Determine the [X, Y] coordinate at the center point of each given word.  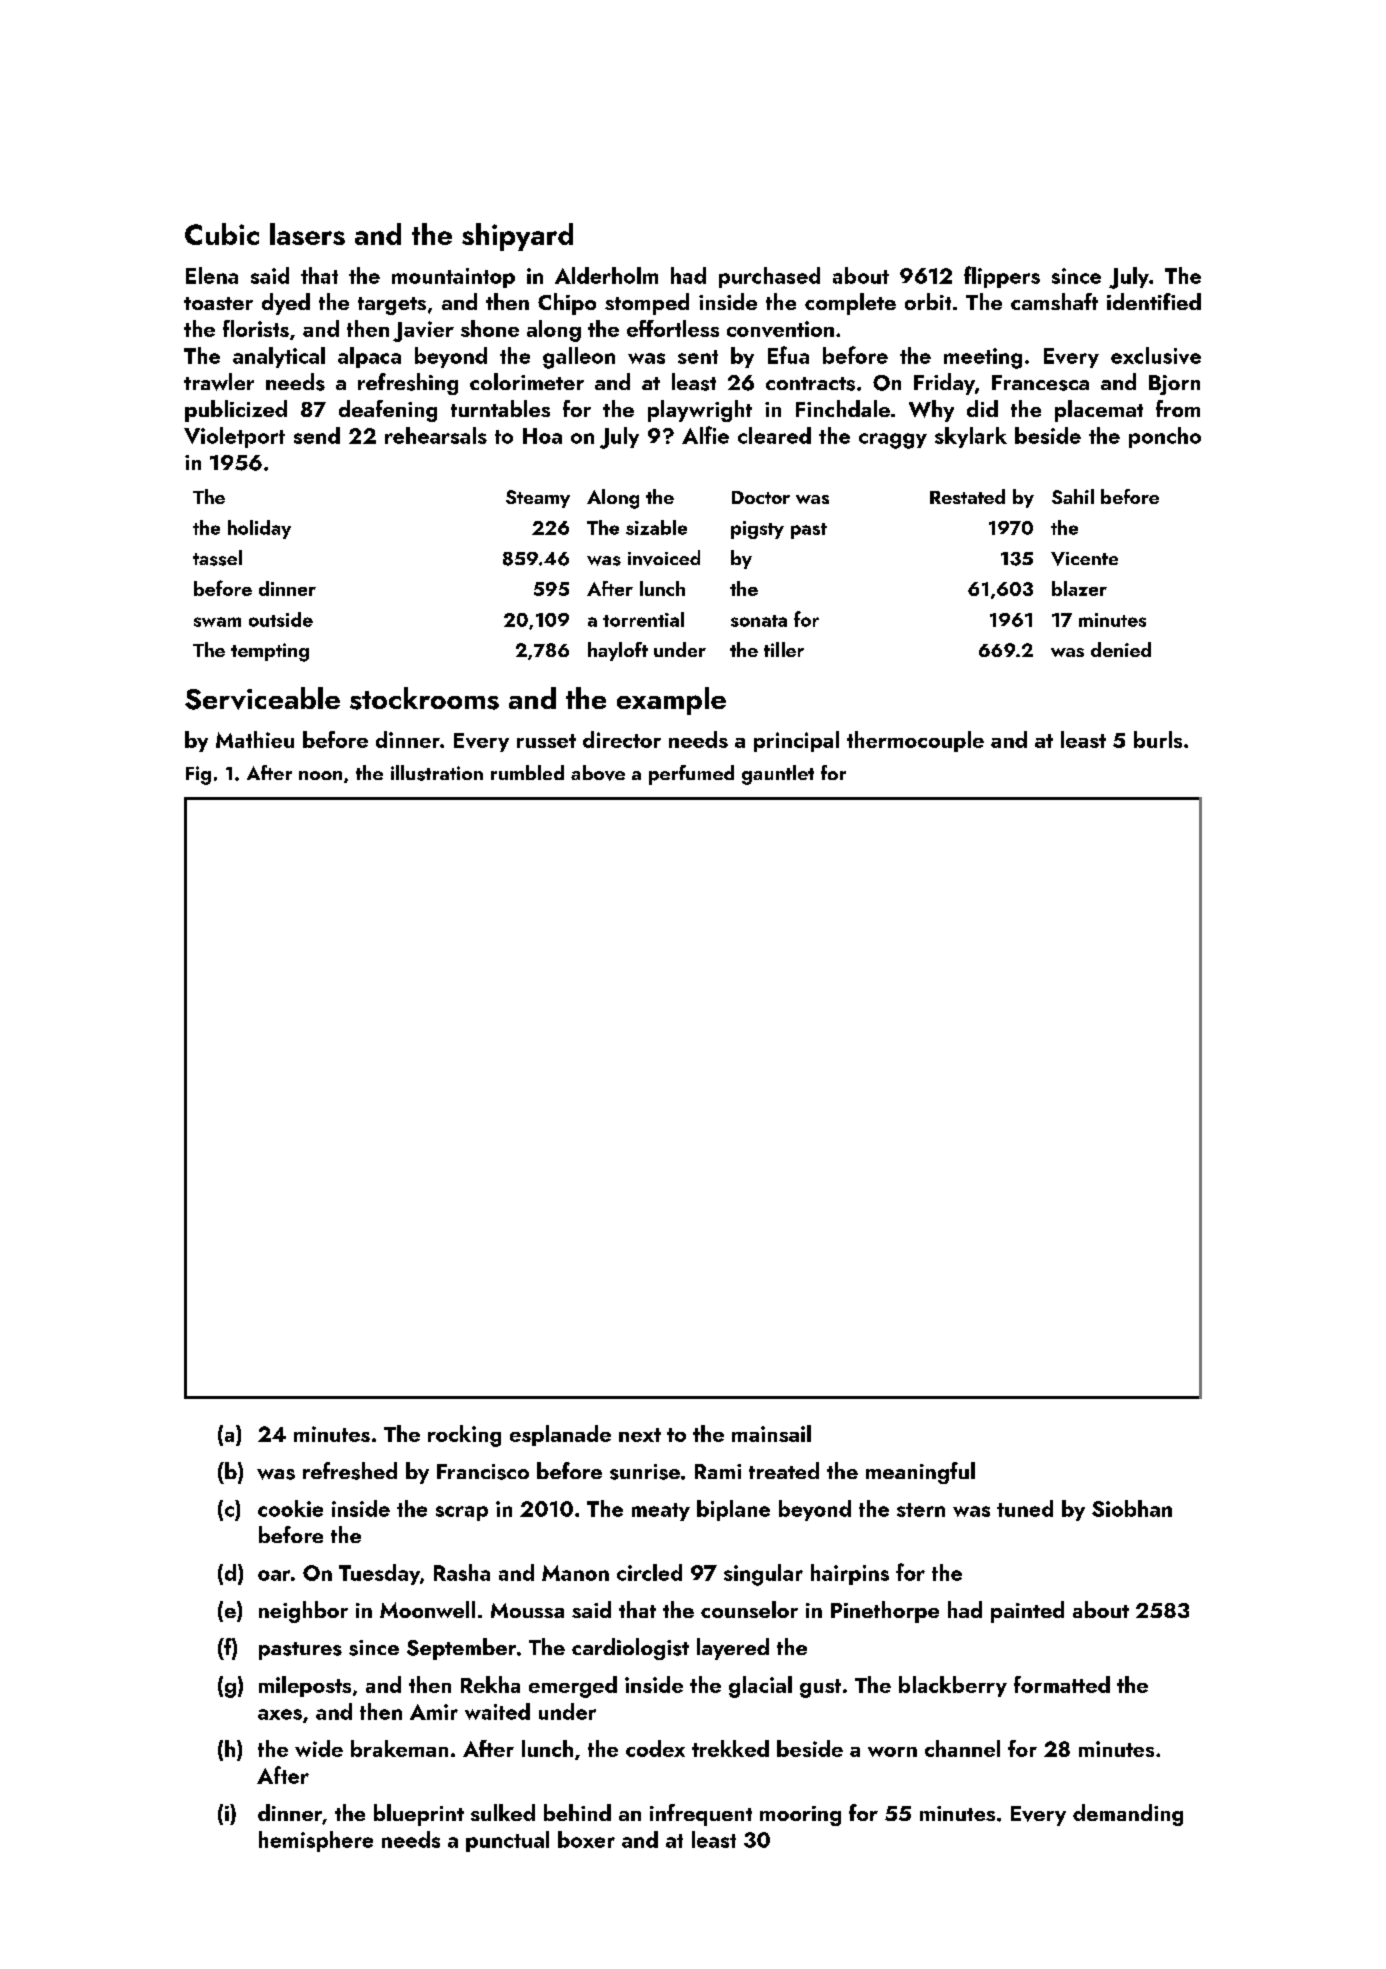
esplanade [560, 1435]
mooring [800, 1816]
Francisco [483, 1472]
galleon [579, 358]
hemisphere [316, 1841]
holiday [259, 529]
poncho [1165, 437]
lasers [307, 234]
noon [320, 775]
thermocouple [915, 741]
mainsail [771, 1433]
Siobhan [1132, 1508]
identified [1154, 301]
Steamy [538, 499]
